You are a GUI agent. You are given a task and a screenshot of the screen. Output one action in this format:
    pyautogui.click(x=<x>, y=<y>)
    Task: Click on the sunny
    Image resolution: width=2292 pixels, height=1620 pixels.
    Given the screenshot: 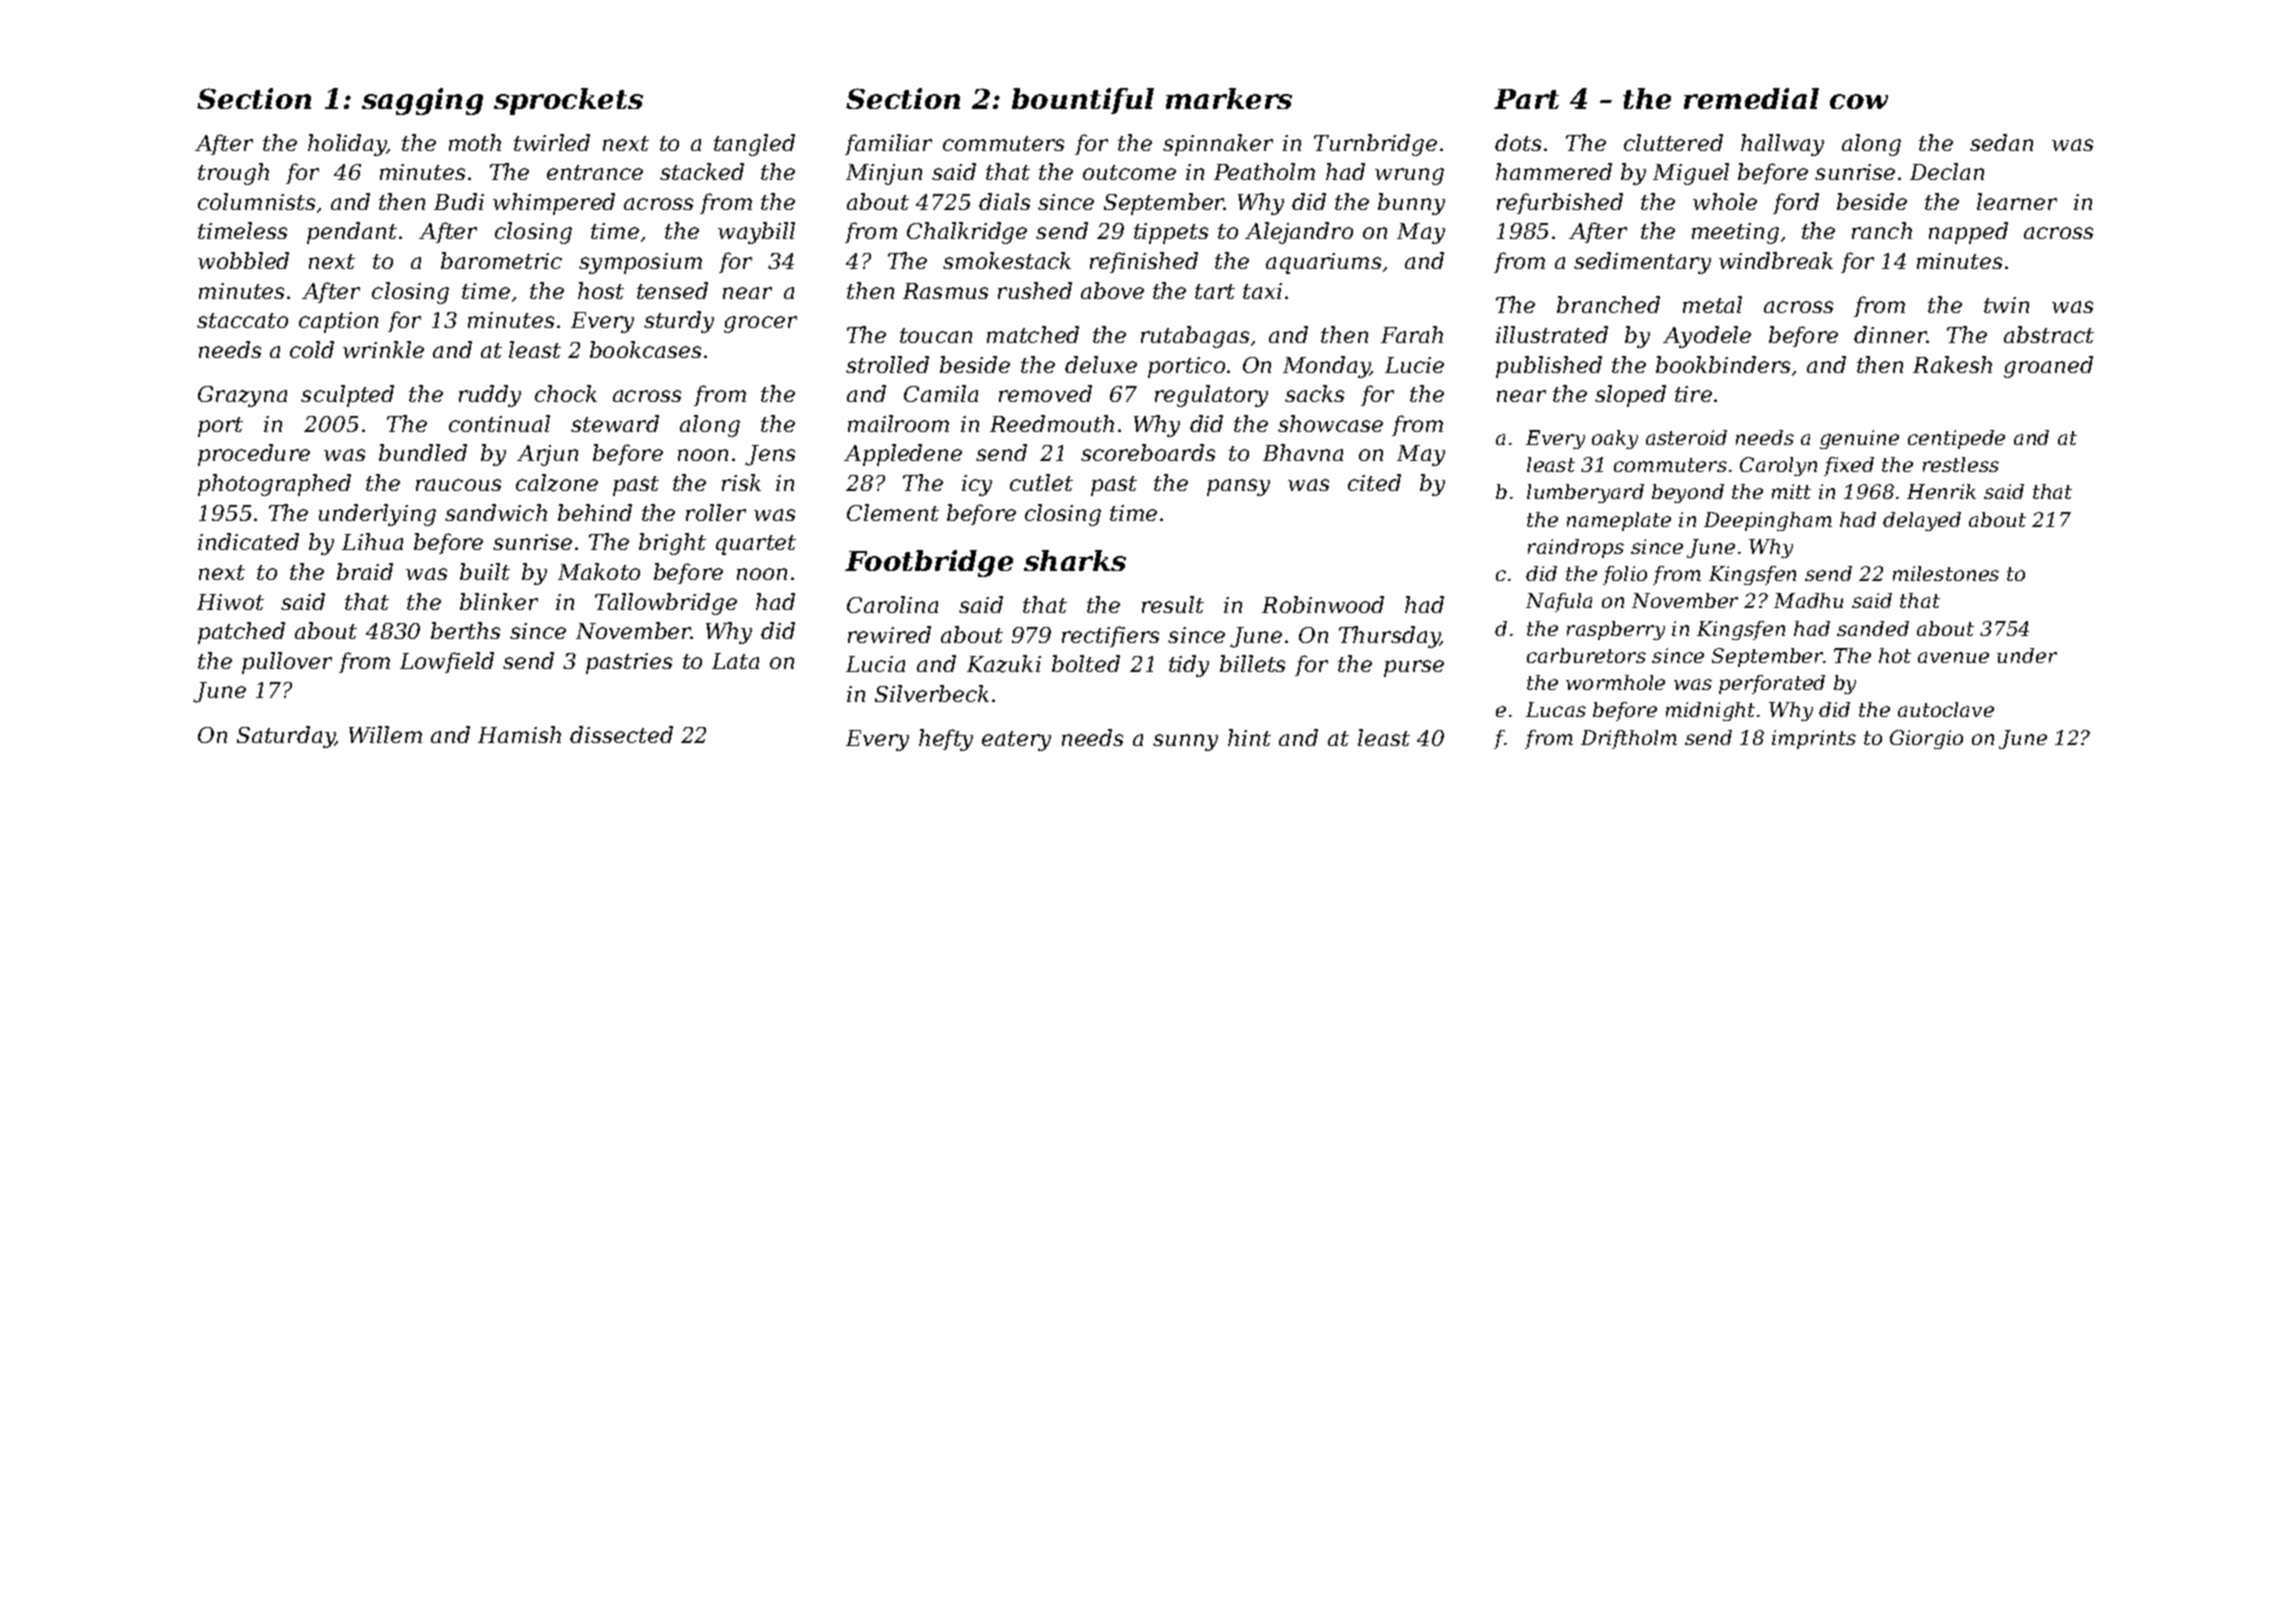 What is the action you would take?
    pyautogui.click(x=1185, y=742)
